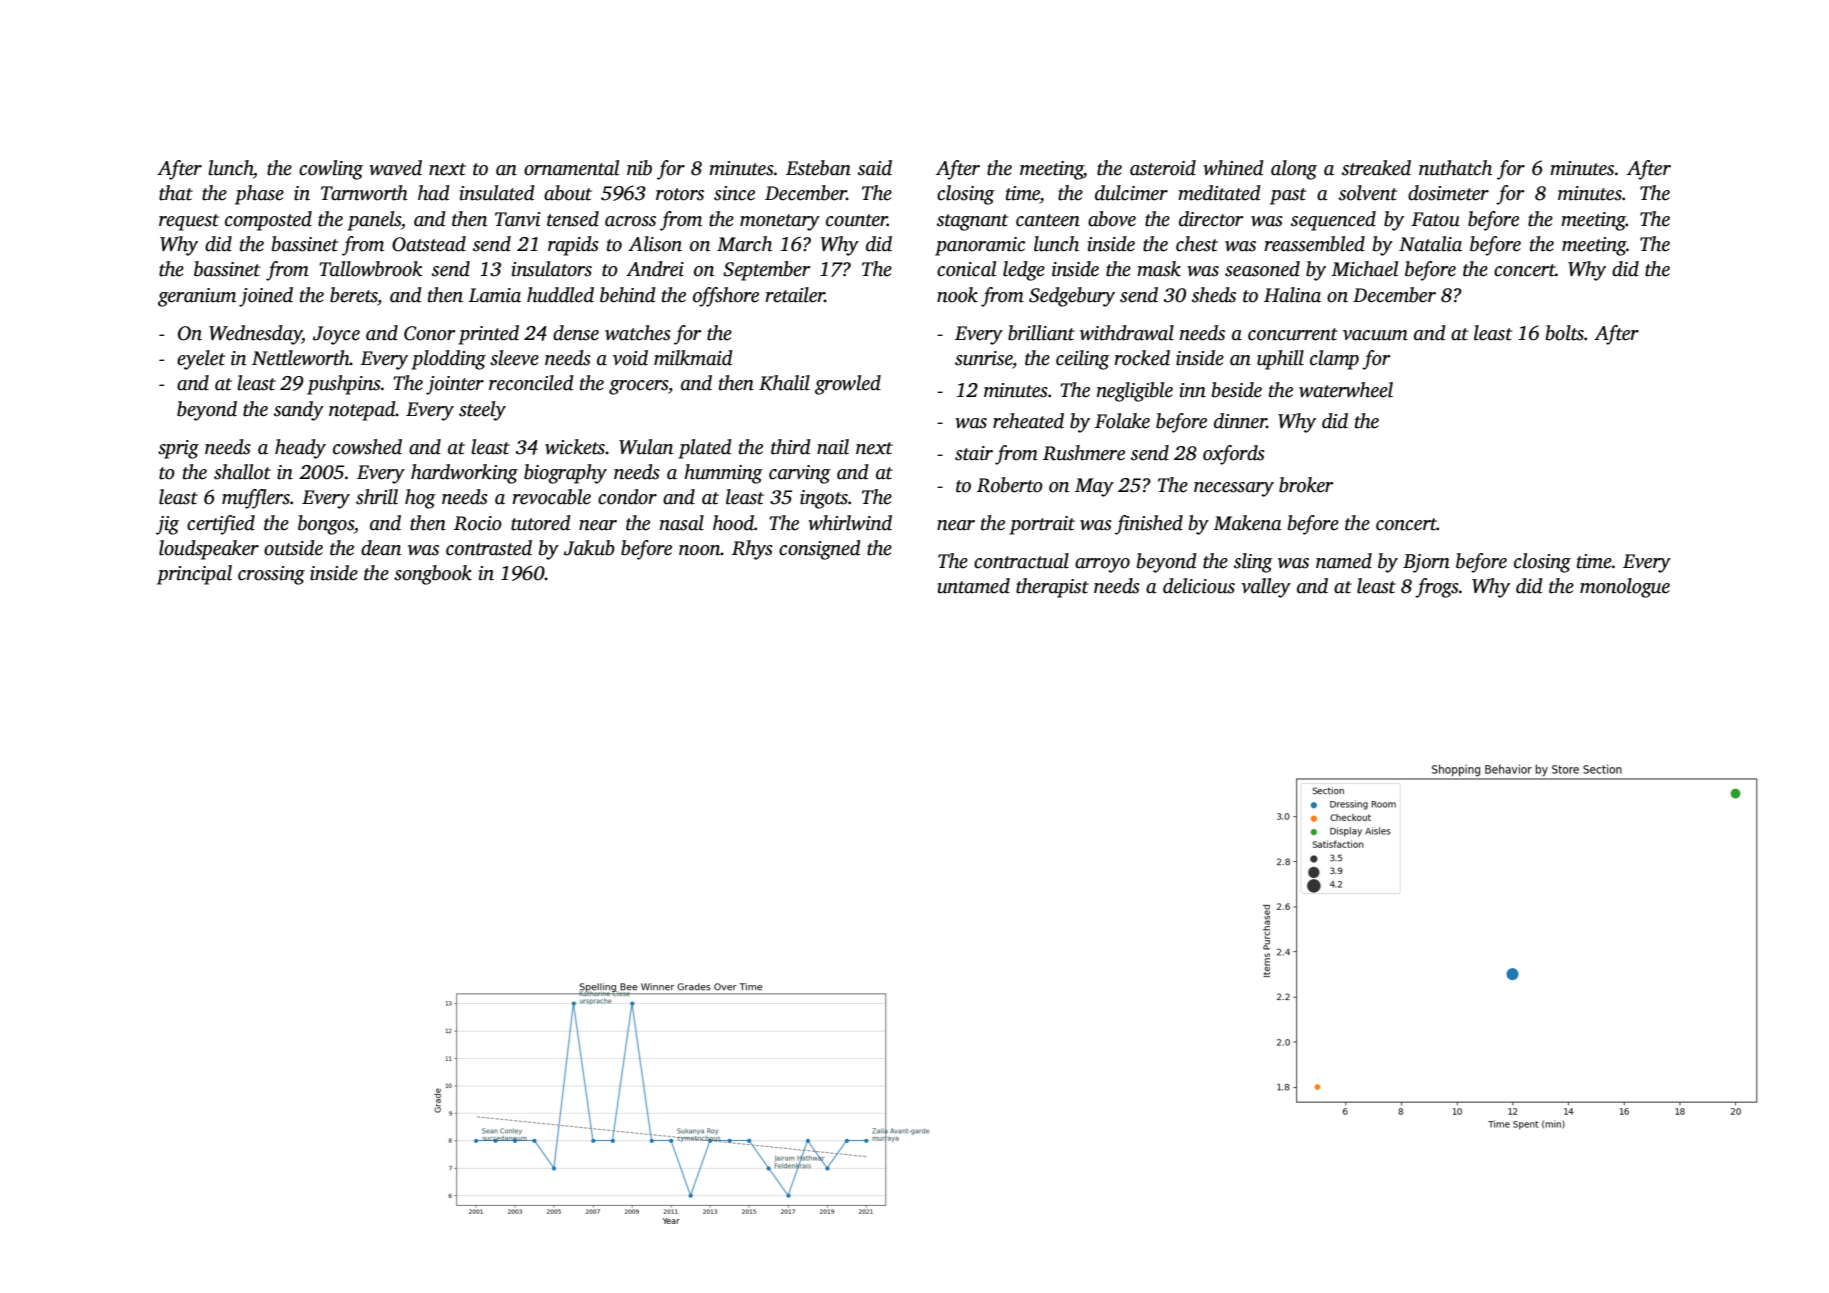 The image size is (1829, 1293). Describe the element at coordinates (1237, 390) in the image. I see `beside` at that location.
